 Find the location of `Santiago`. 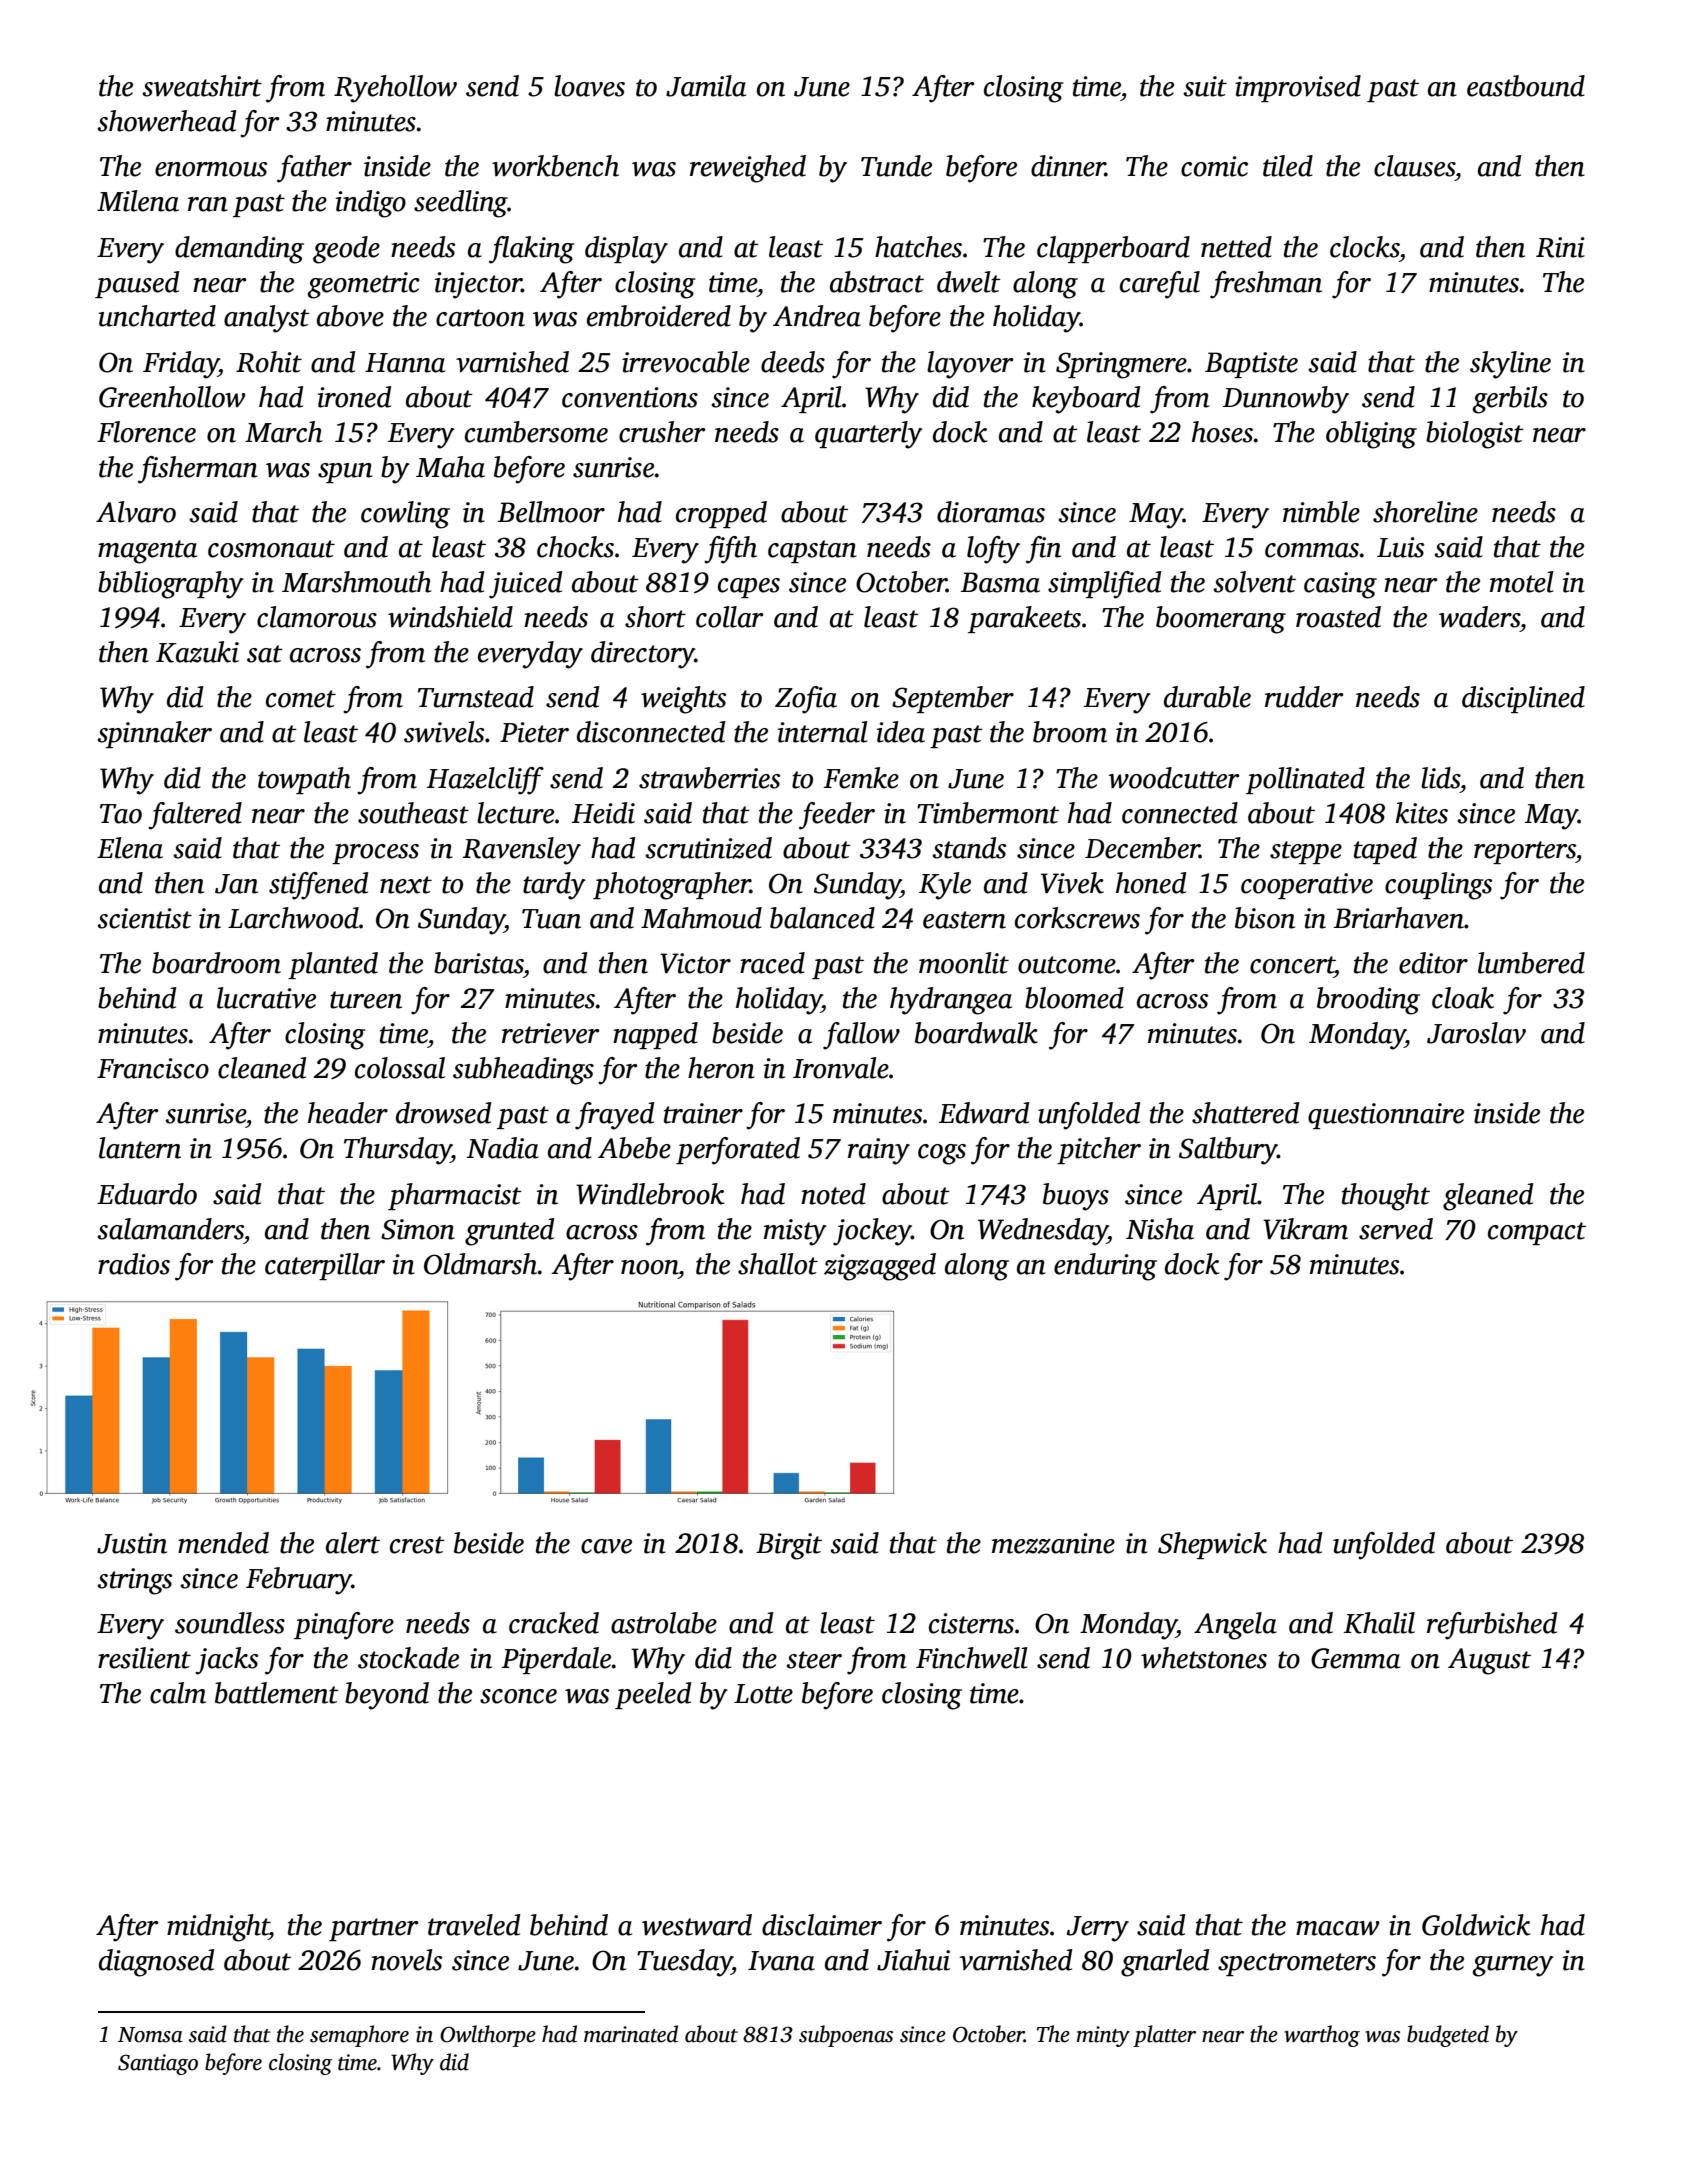

Santiago is located at coordinates (158, 2064).
